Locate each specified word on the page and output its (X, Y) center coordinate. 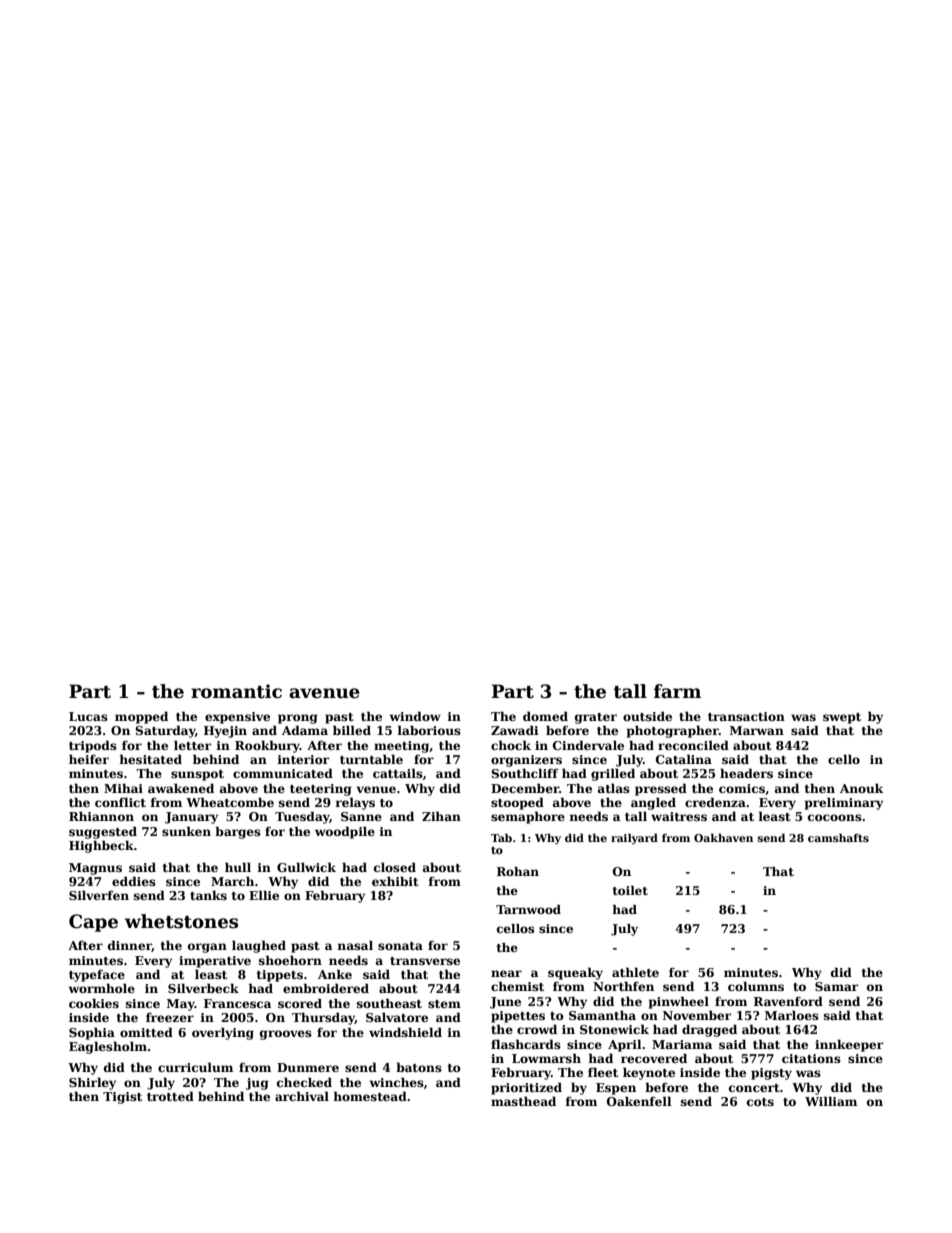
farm (677, 691)
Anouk (861, 788)
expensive (237, 718)
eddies (134, 881)
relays (355, 803)
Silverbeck (203, 988)
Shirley (92, 1083)
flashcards (526, 1044)
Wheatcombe (230, 802)
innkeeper (849, 1045)
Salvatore (397, 1017)
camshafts (838, 837)
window (415, 716)
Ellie (264, 895)
